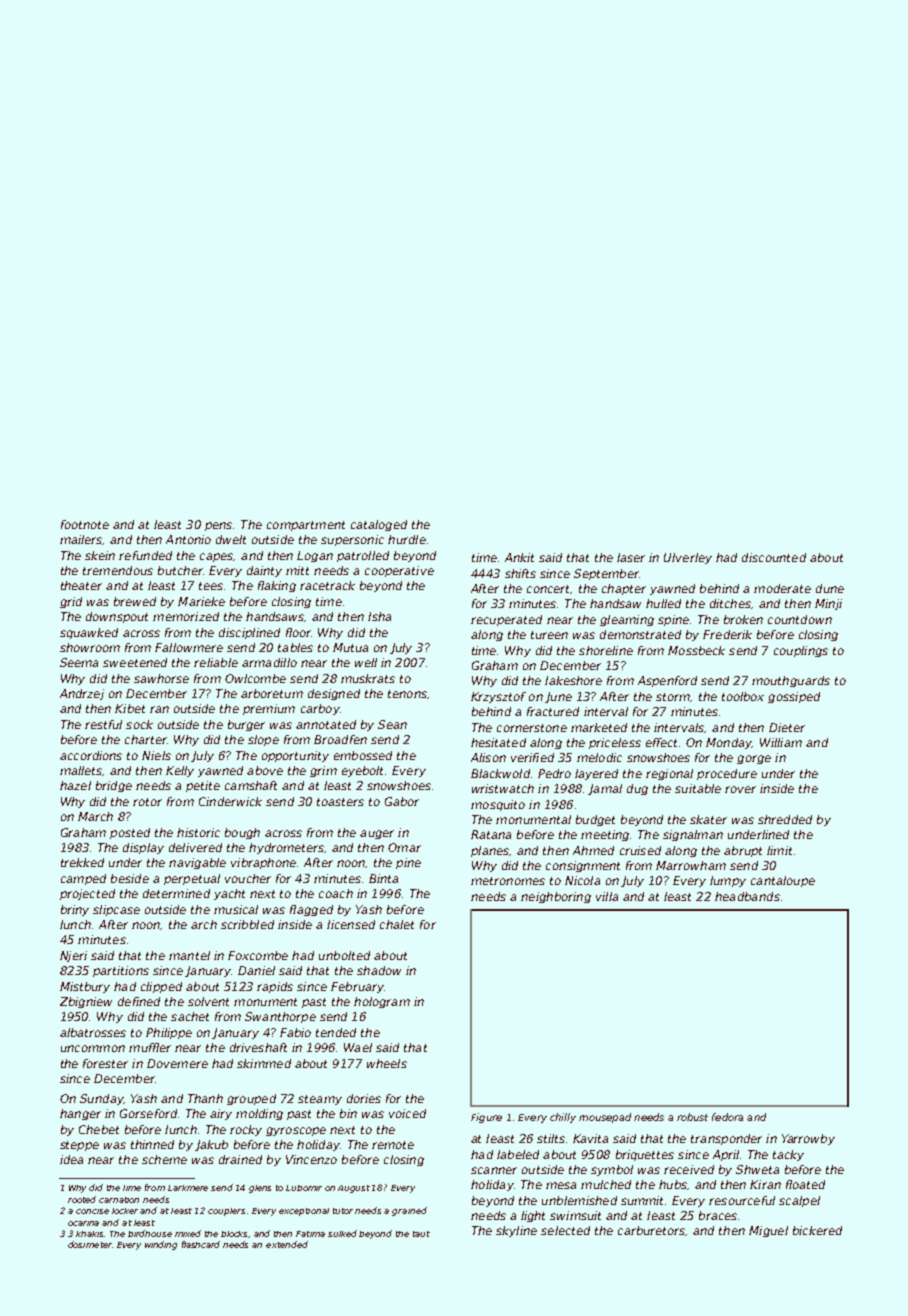 This image has width=908, height=1316. I want to click on shredded, so click(785, 819).
